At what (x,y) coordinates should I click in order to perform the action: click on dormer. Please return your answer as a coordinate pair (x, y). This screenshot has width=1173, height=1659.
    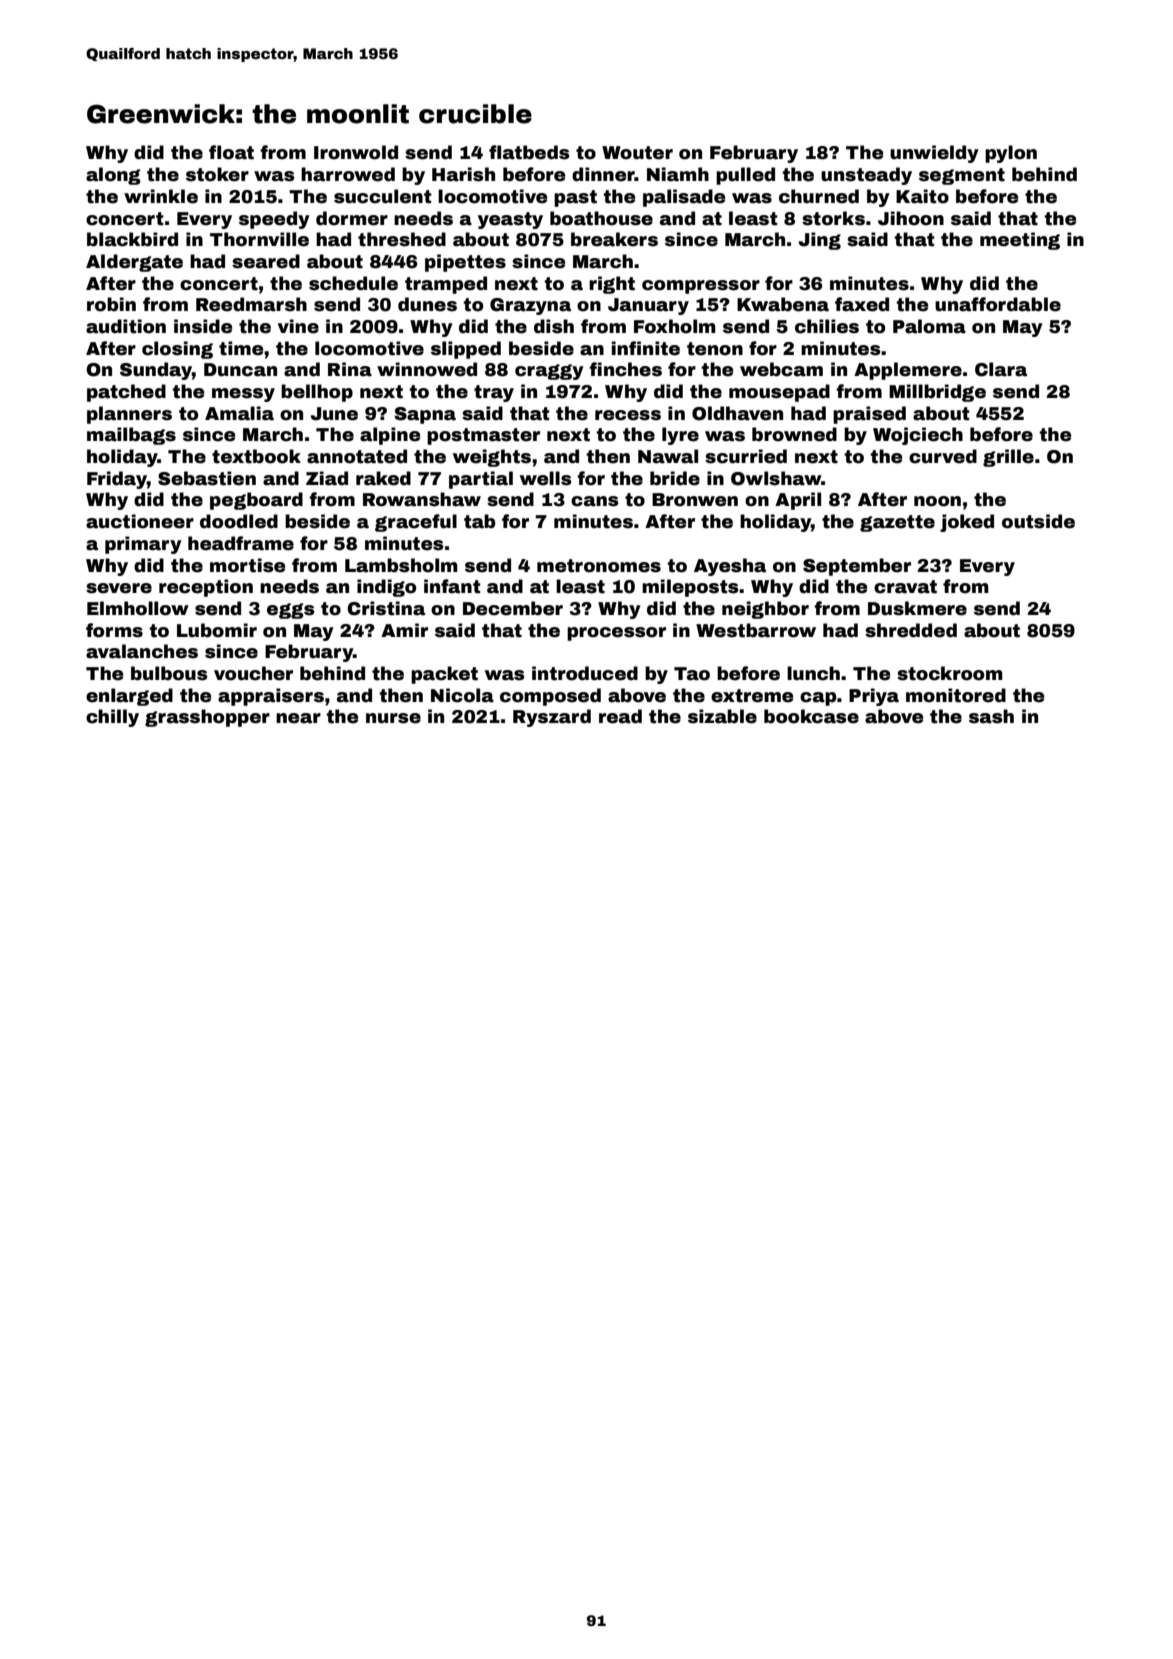
    Looking at the image, I should click on (352, 218).
